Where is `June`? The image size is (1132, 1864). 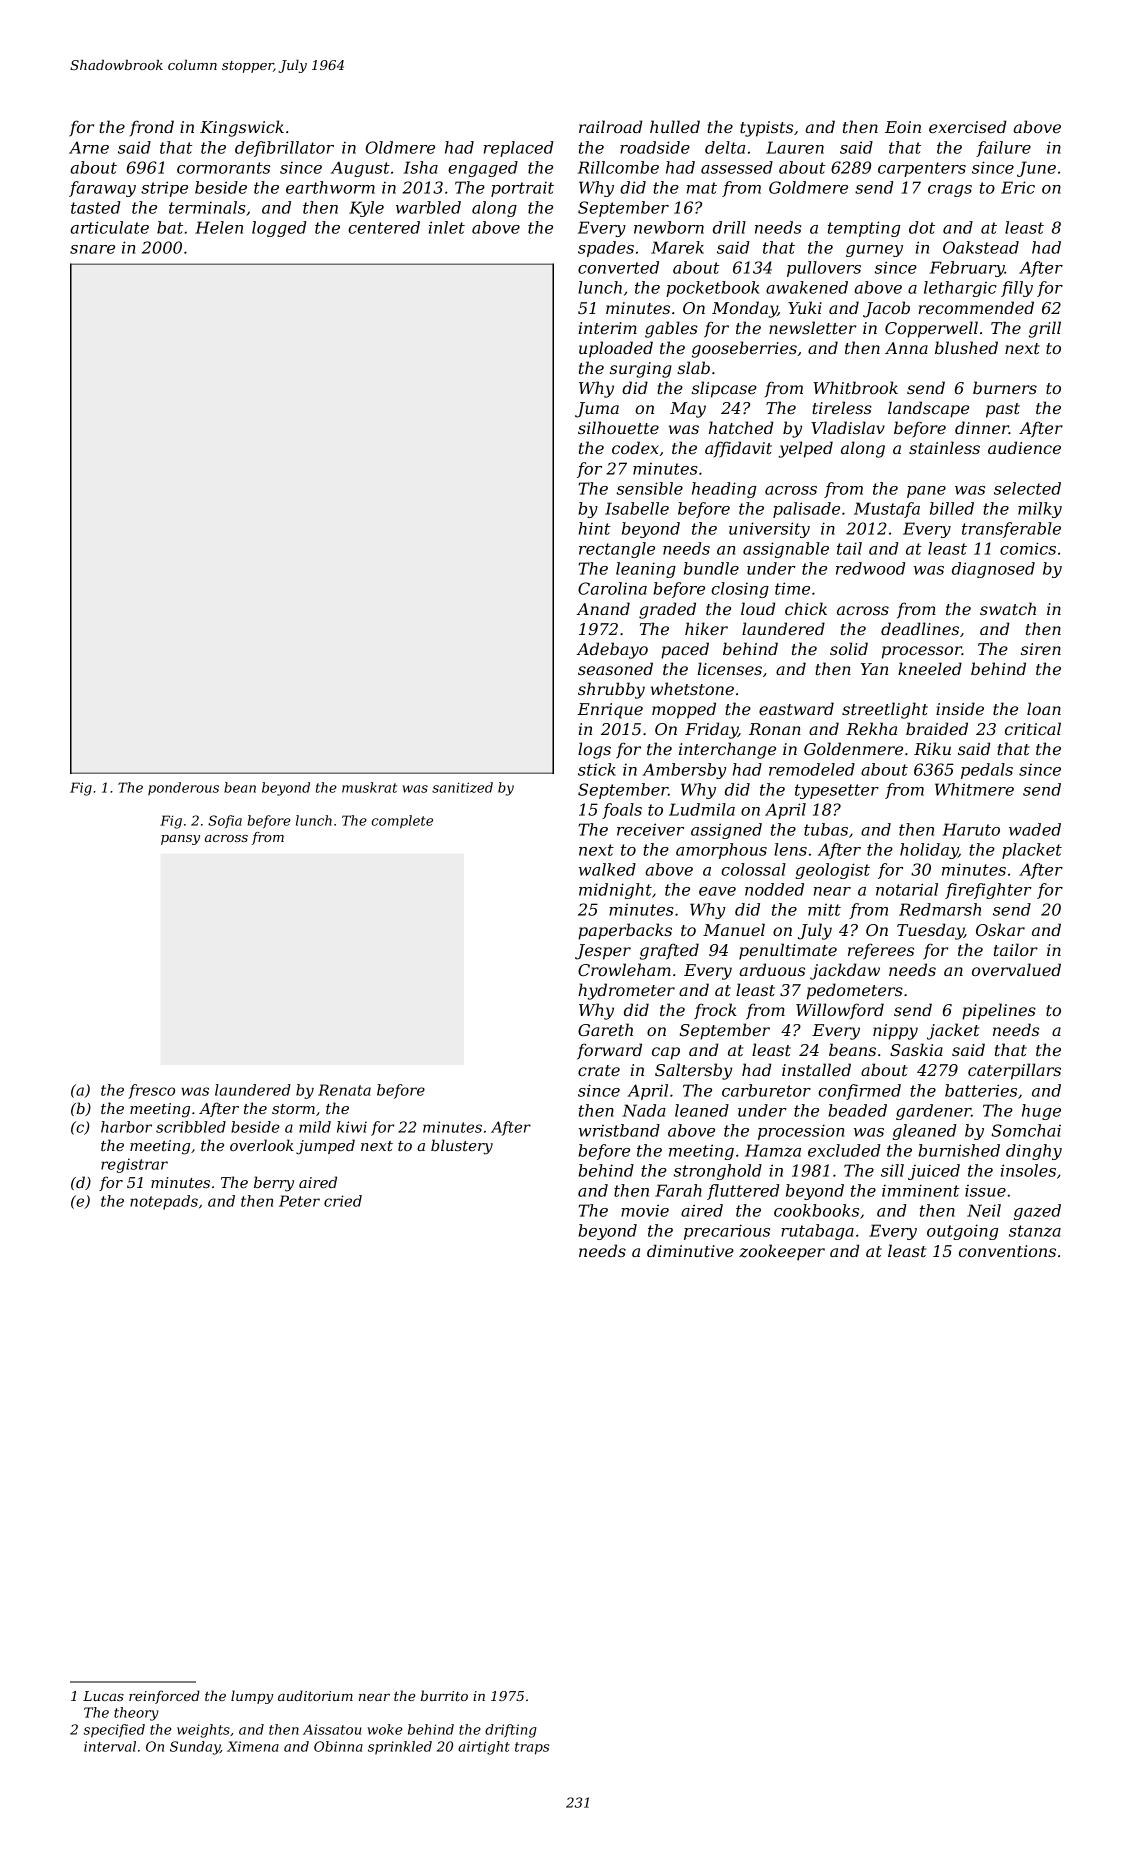
June is located at coordinates (1036, 169).
